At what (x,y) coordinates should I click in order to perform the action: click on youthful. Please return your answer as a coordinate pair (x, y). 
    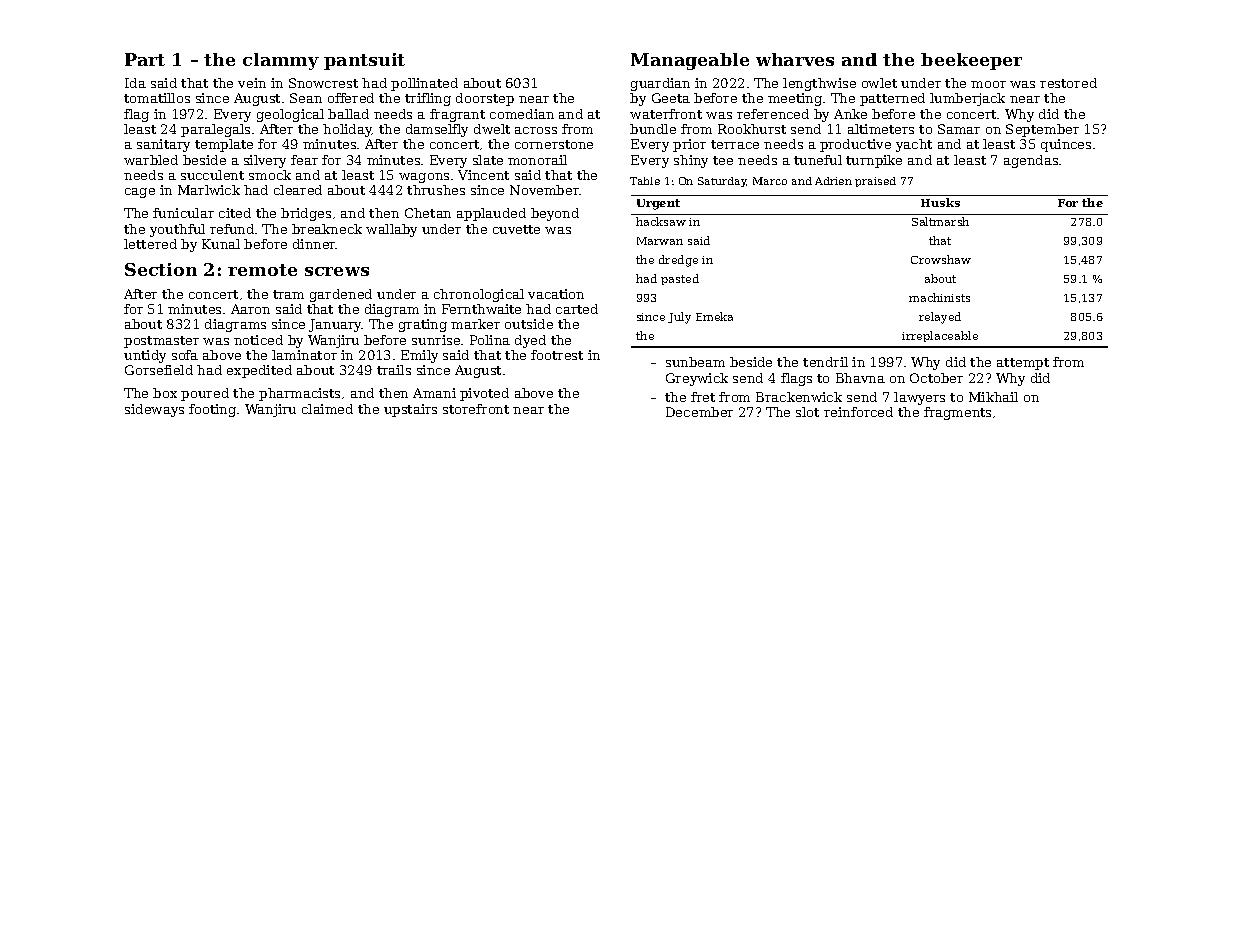
    Looking at the image, I should click on (177, 230).
